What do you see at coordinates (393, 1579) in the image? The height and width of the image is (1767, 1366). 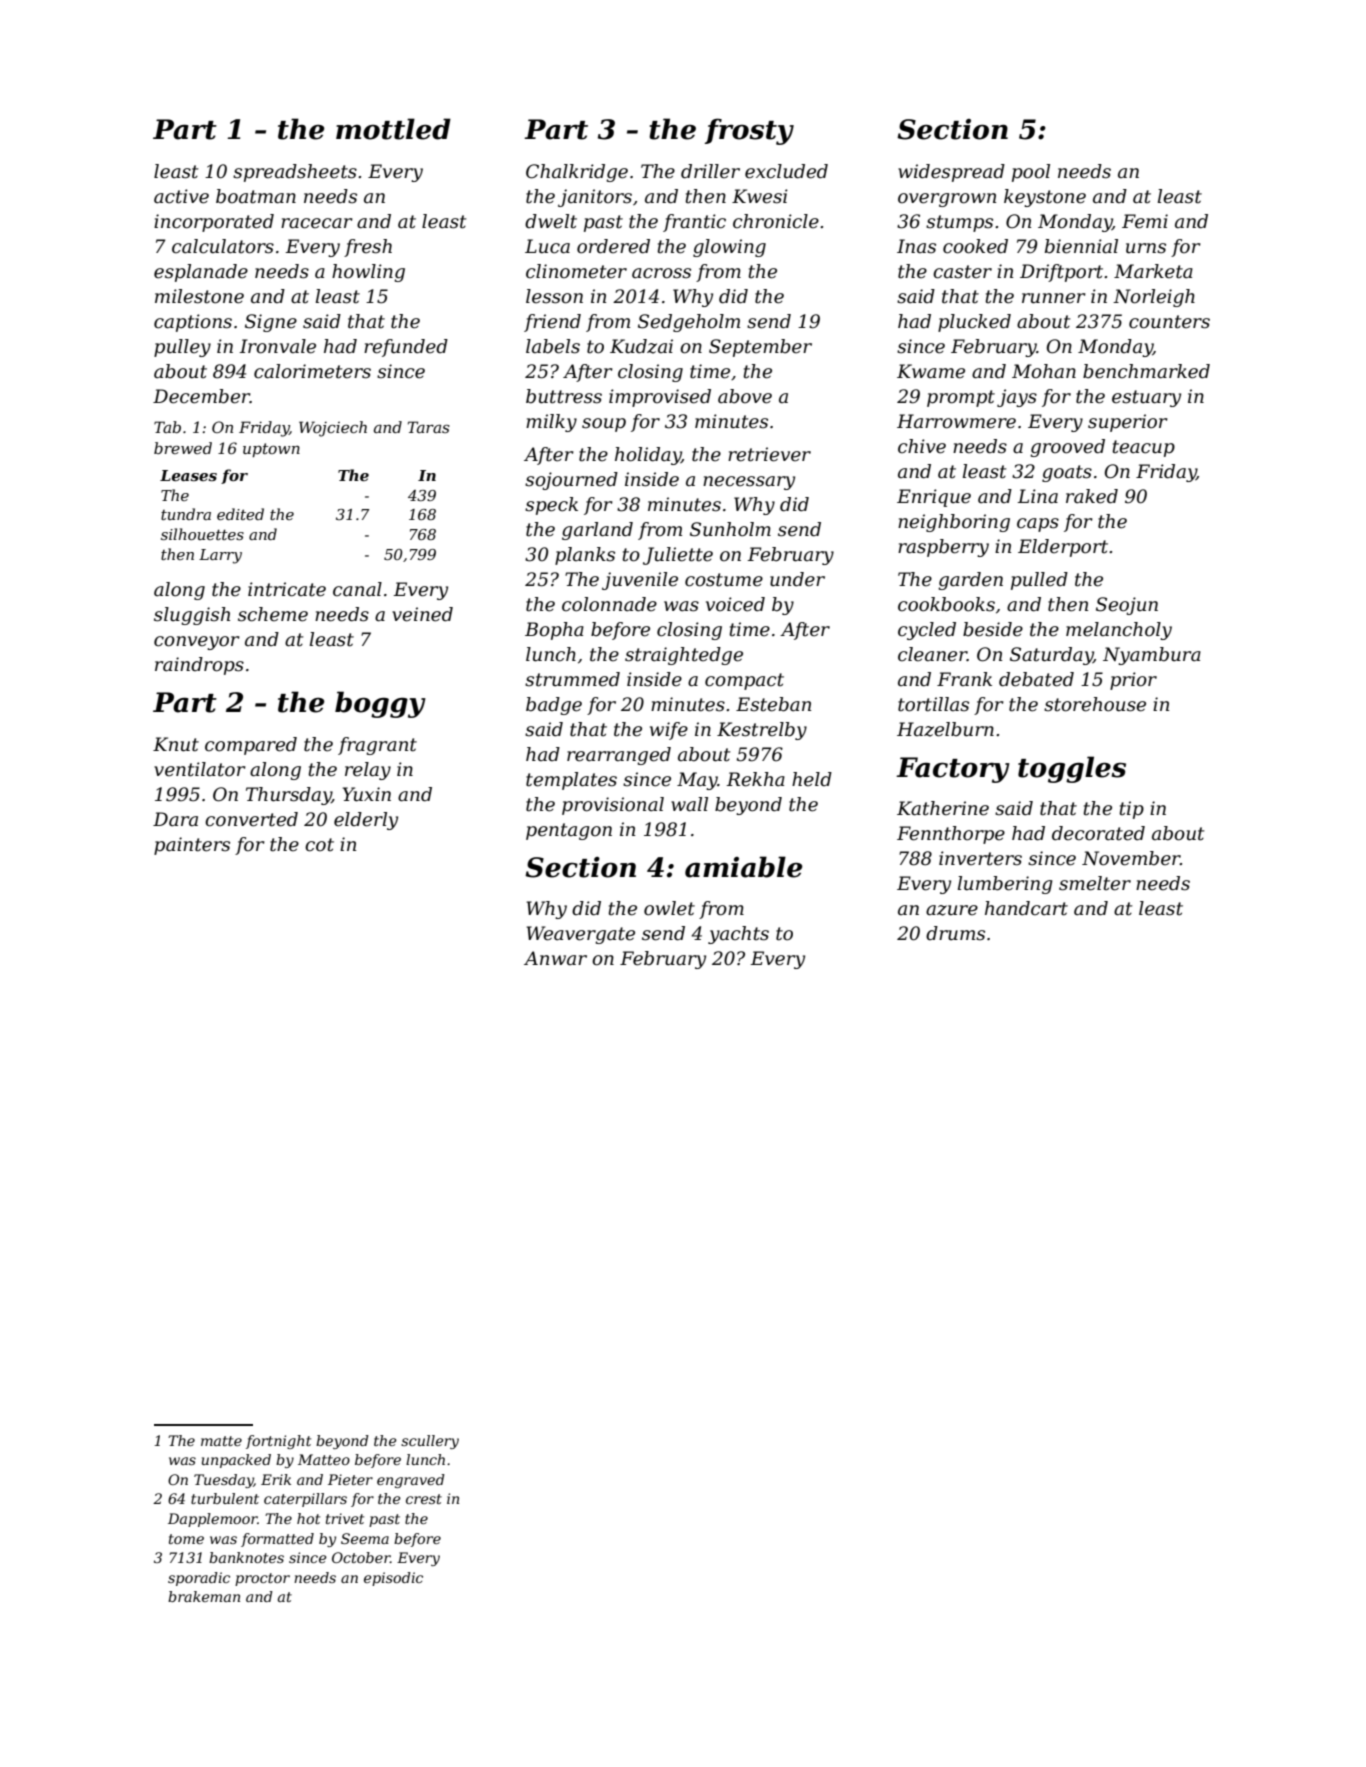 I see `episodic` at bounding box center [393, 1579].
